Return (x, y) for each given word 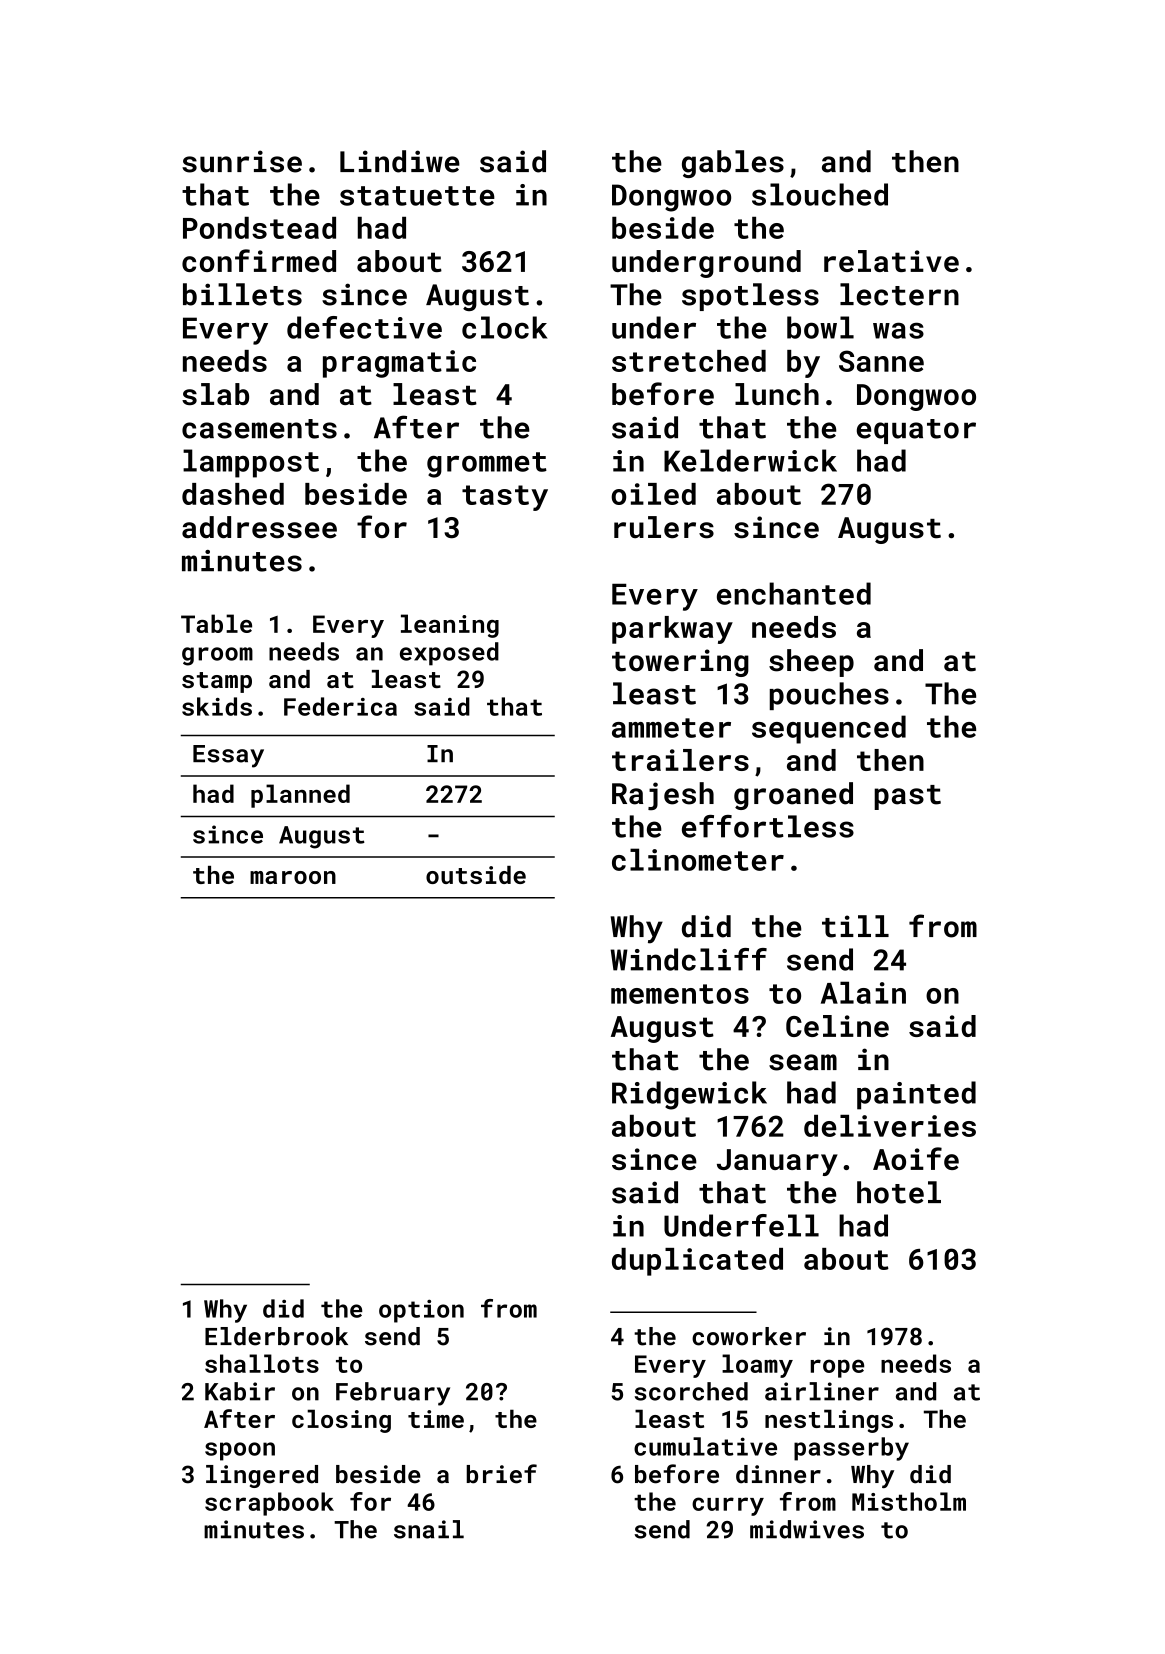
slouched (820, 194)
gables (733, 164)
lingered (262, 1476)
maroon (293, 877)
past (907, 797)
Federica (340, 706)
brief (501, 1474)
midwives (807, 1529)
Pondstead (259, 228)
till (855, 926)
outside (476, 875)
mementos (680, 994)
